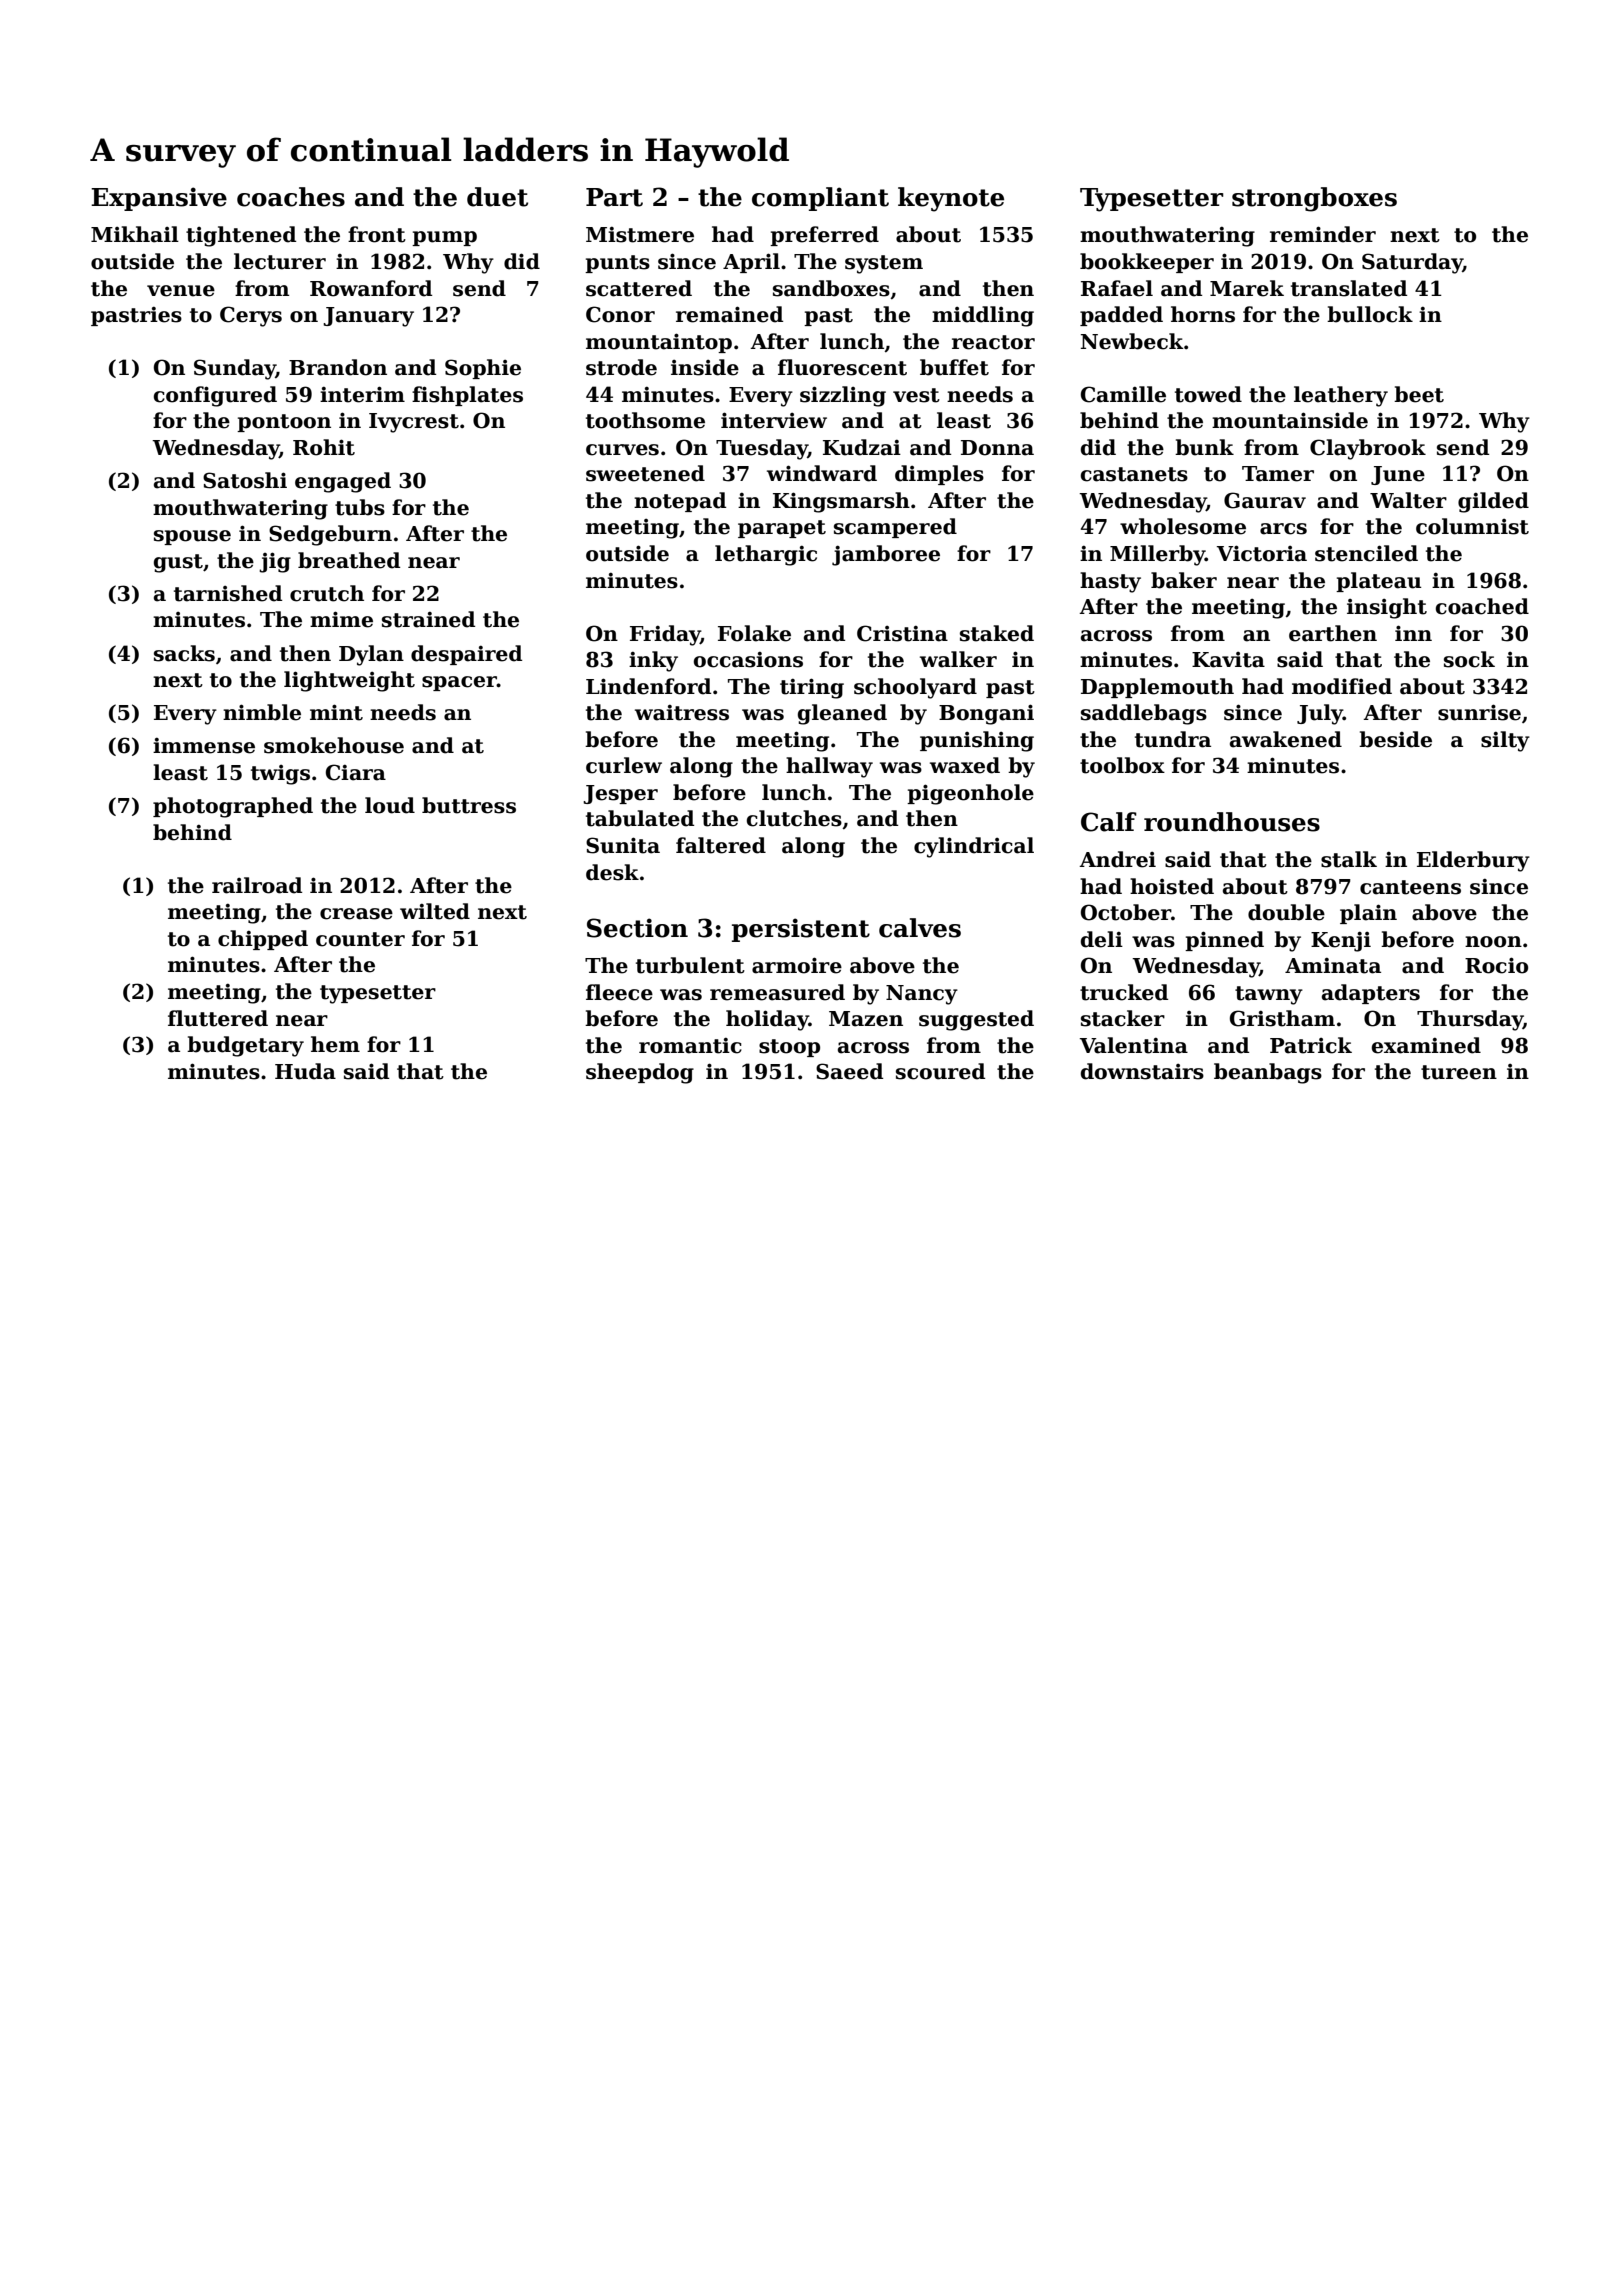 The image size is (1620, 2292). I want to click on awakened, so click(1286, 739).
